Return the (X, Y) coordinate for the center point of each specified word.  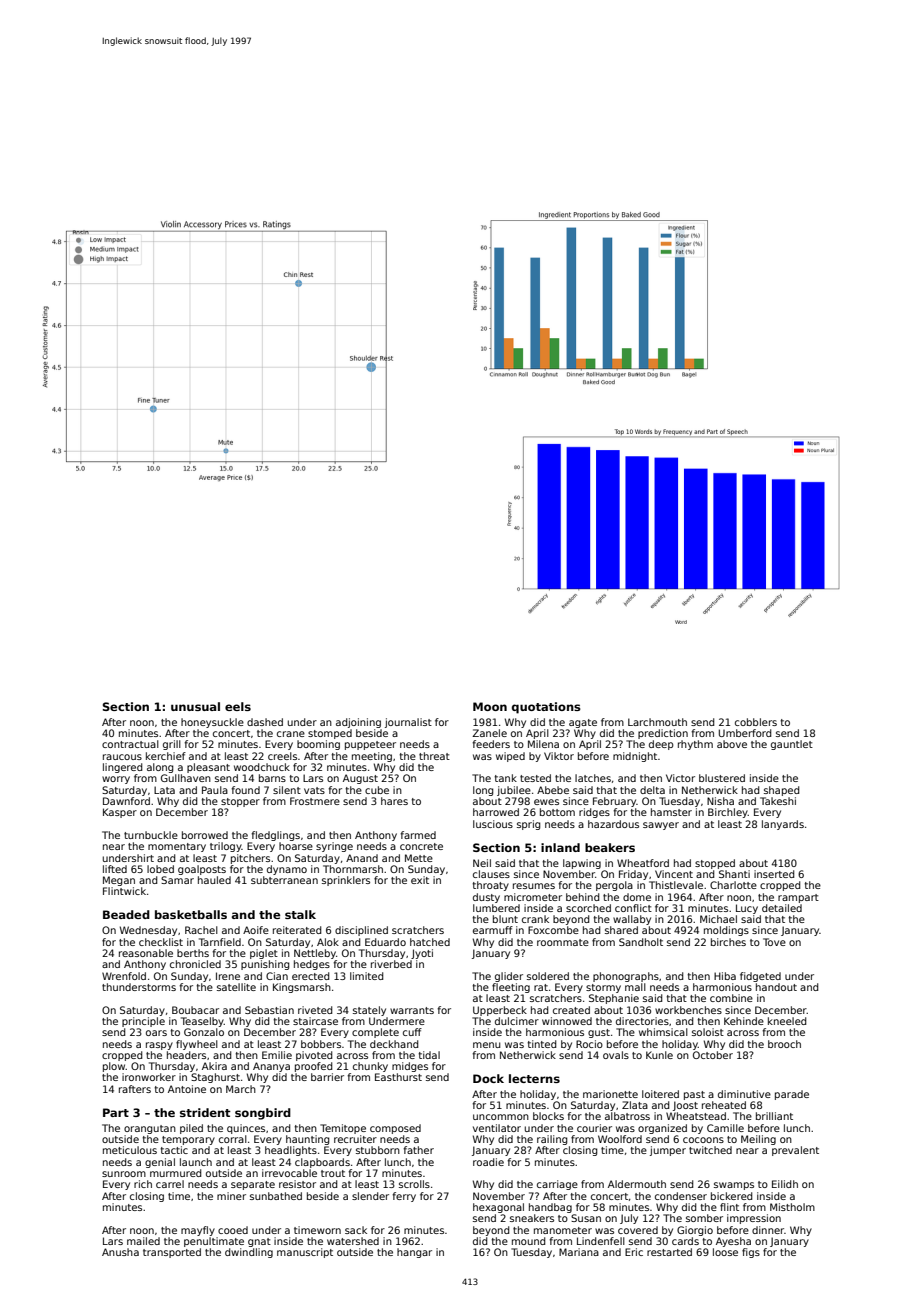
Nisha (720, 801)
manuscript (305, 1253)
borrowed (205, 835)
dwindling (249, 1253)
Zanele (489, 733)
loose (725, 1252)
